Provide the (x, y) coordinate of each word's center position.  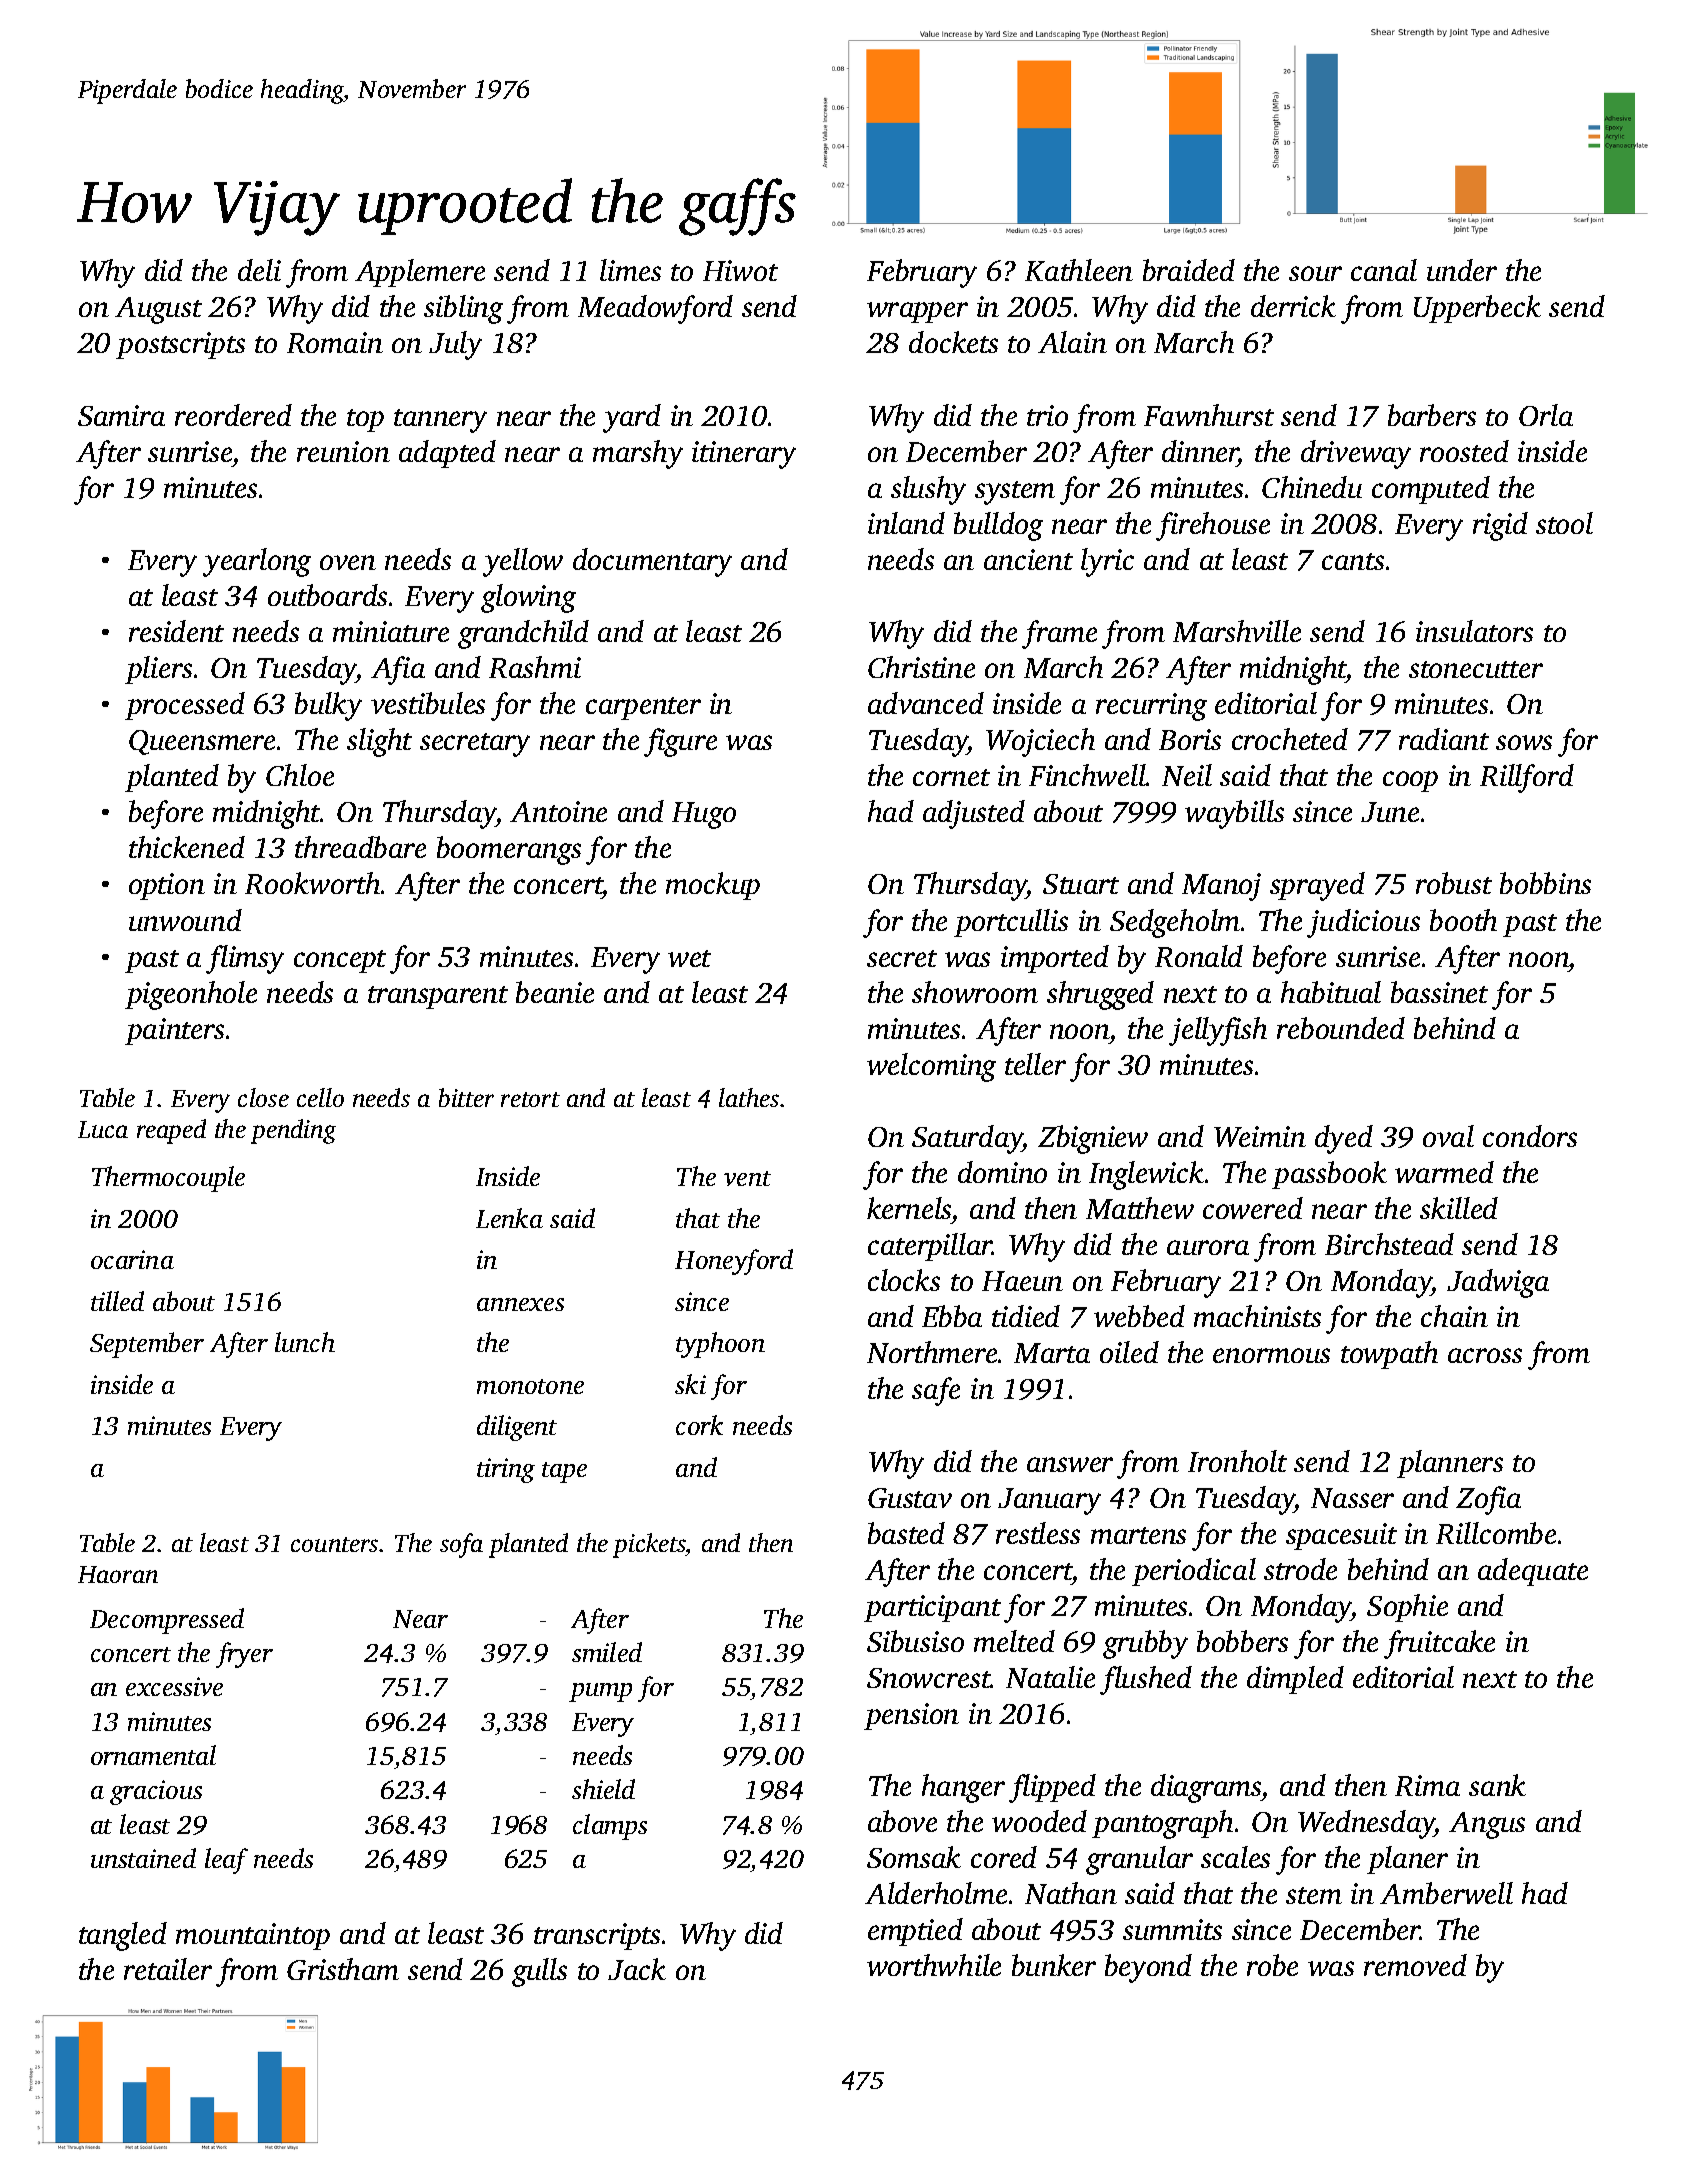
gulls (539, 1972)
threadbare (360, 847)
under (1462, 270)
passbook (1329, 1175)
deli (259, 270)
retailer (168, 1969)
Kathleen (1079, 270)
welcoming (931, 1067)
